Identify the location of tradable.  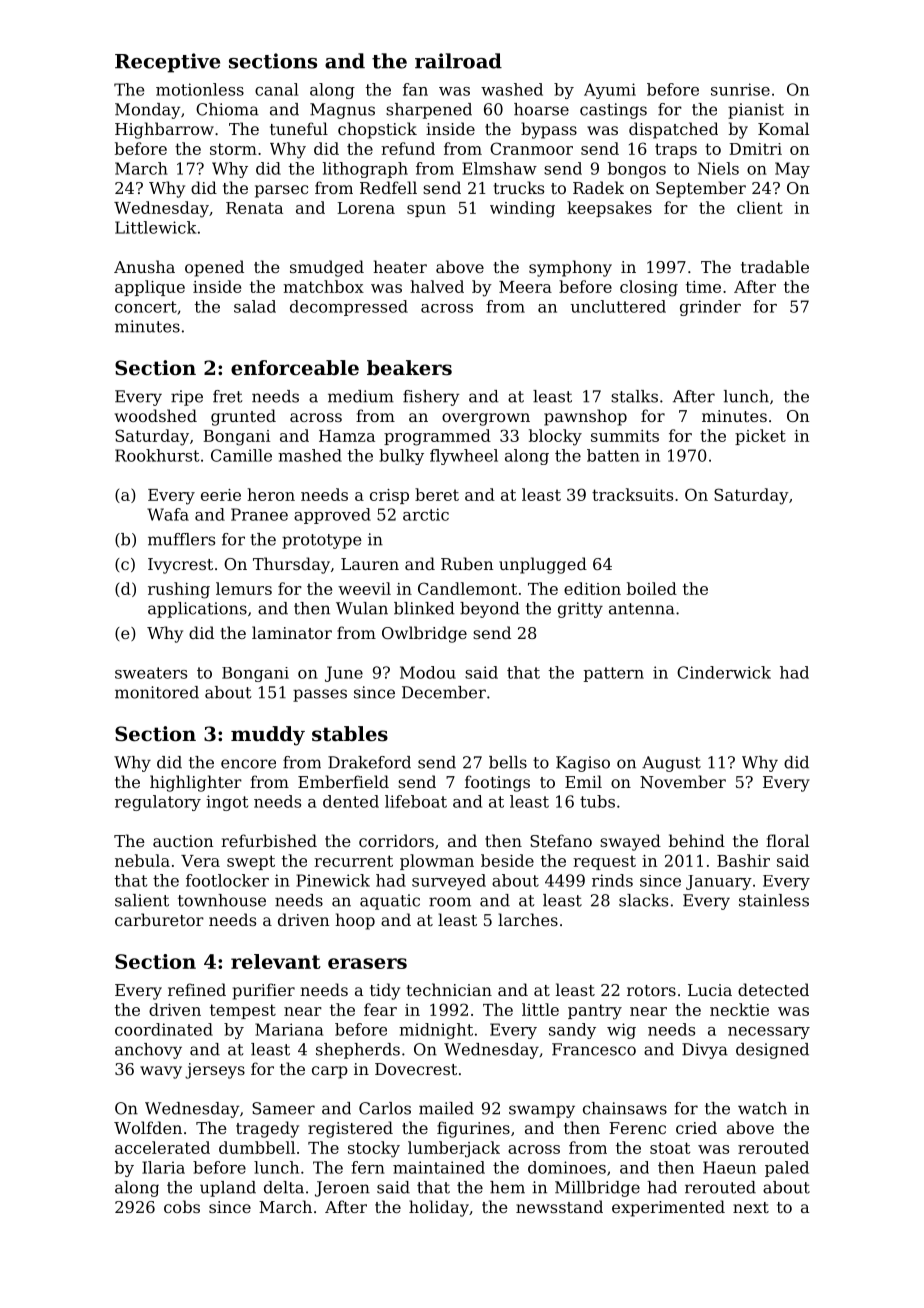
(775, 266).
